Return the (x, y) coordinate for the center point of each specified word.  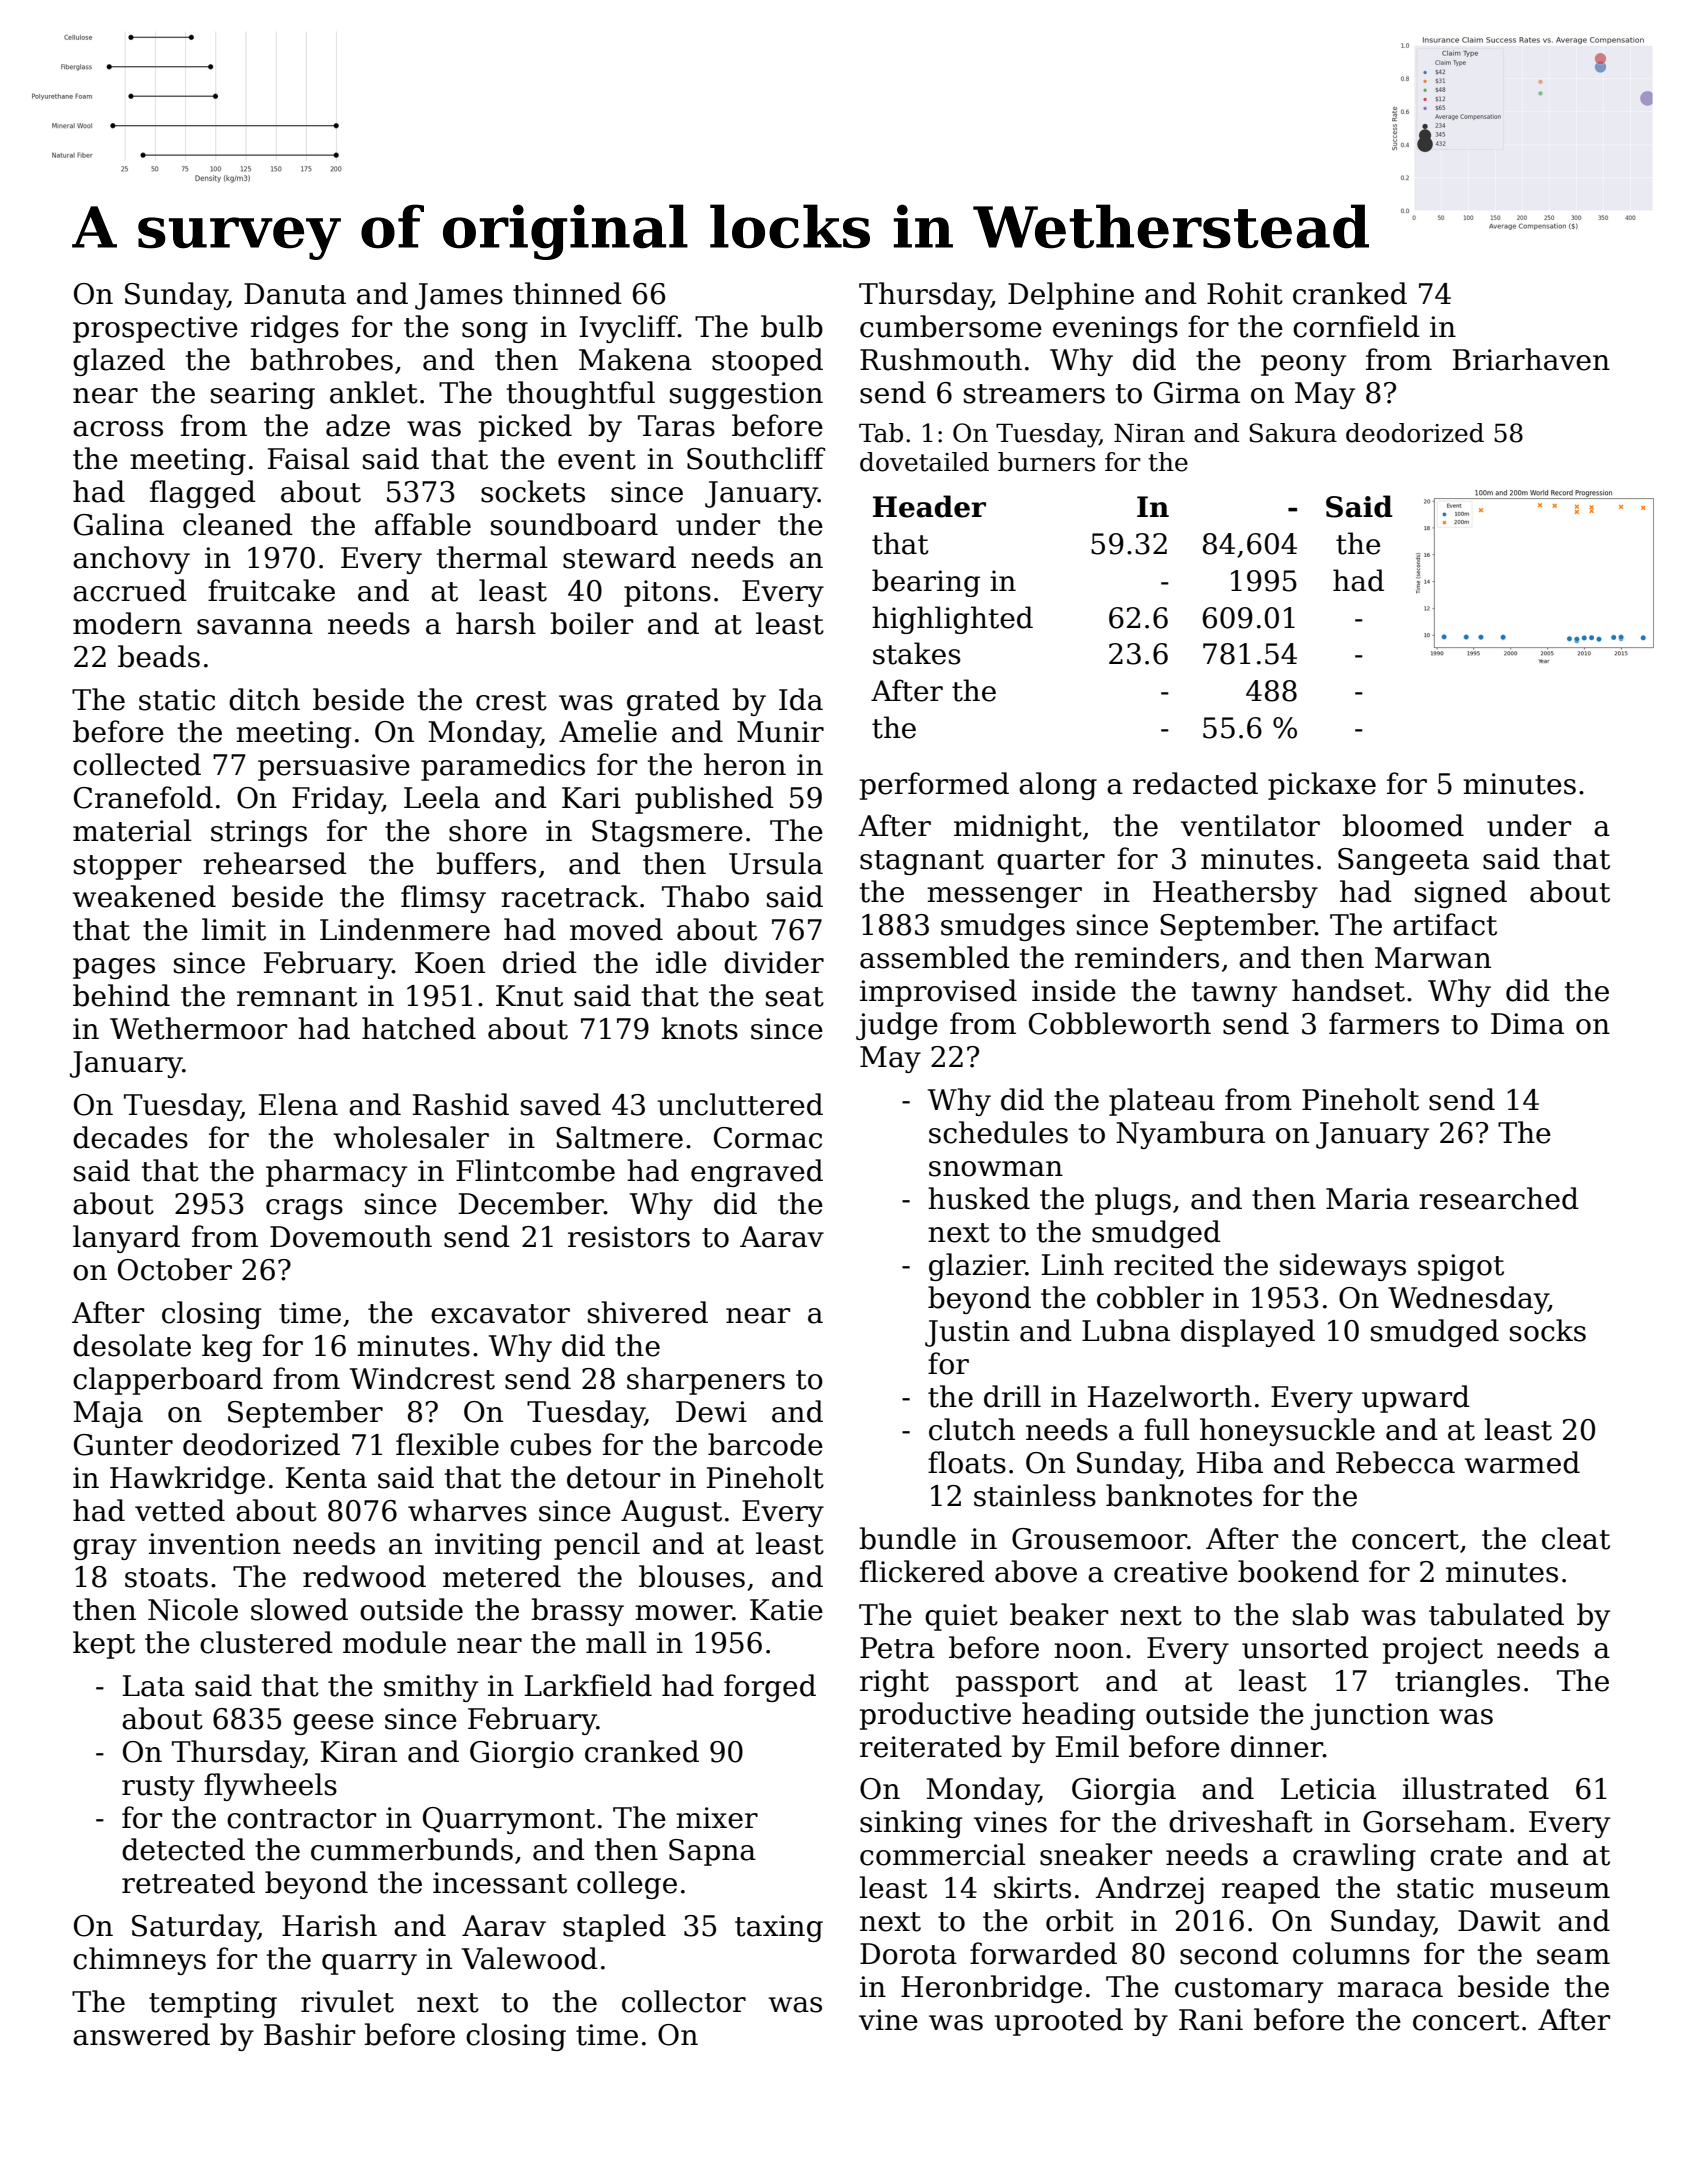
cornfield (1356, 326)
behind (121, 995)
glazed (119, 362)
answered (141, 2034)
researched (1499, 1198)
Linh (1073, 1264)
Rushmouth (941, 359)
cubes (550, 1444)
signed (1461, 894)
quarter (1051, 862)
